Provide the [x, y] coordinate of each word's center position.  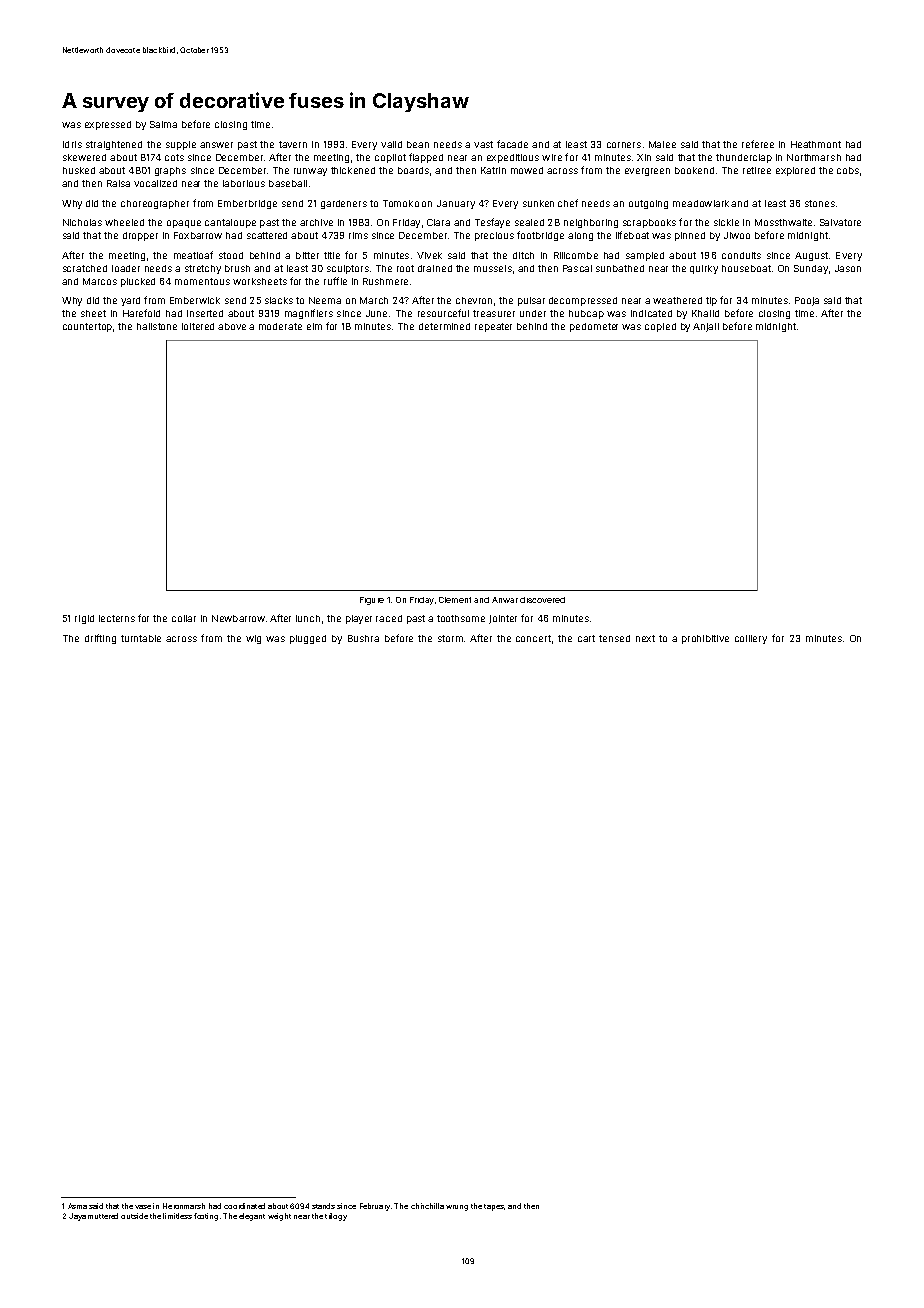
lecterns [117, 618]
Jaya [77, 1217]
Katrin [493, 170]
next [645, 638]
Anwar [505, 600]
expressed [108, 125]
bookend [694, 170]
